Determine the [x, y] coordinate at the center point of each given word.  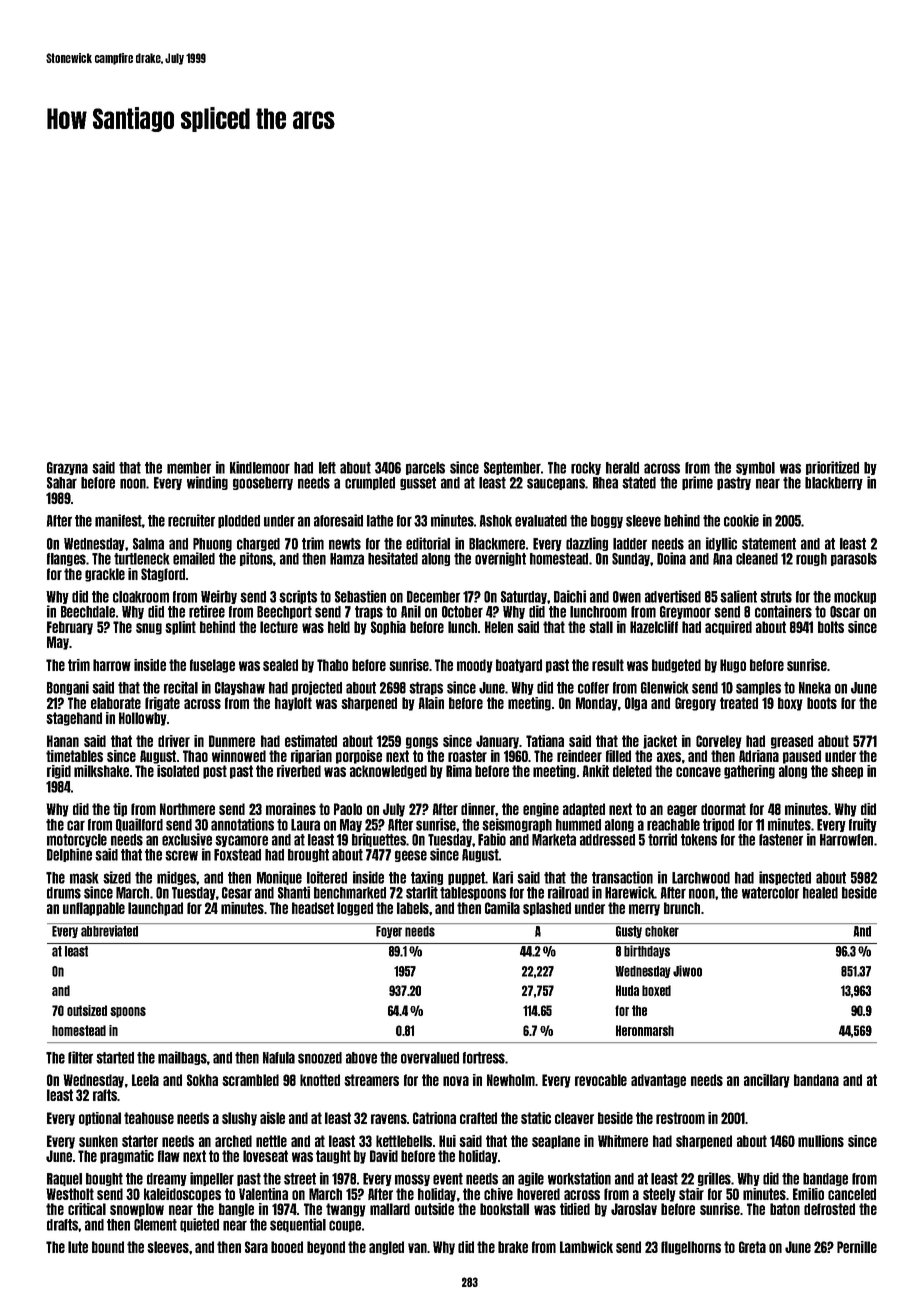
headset [313, 908]
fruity [863, 825]
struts [776, 597]
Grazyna [67, 468]
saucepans [556, 484]
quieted [199, 1225]
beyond [326, 1248]
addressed [607, 840]
